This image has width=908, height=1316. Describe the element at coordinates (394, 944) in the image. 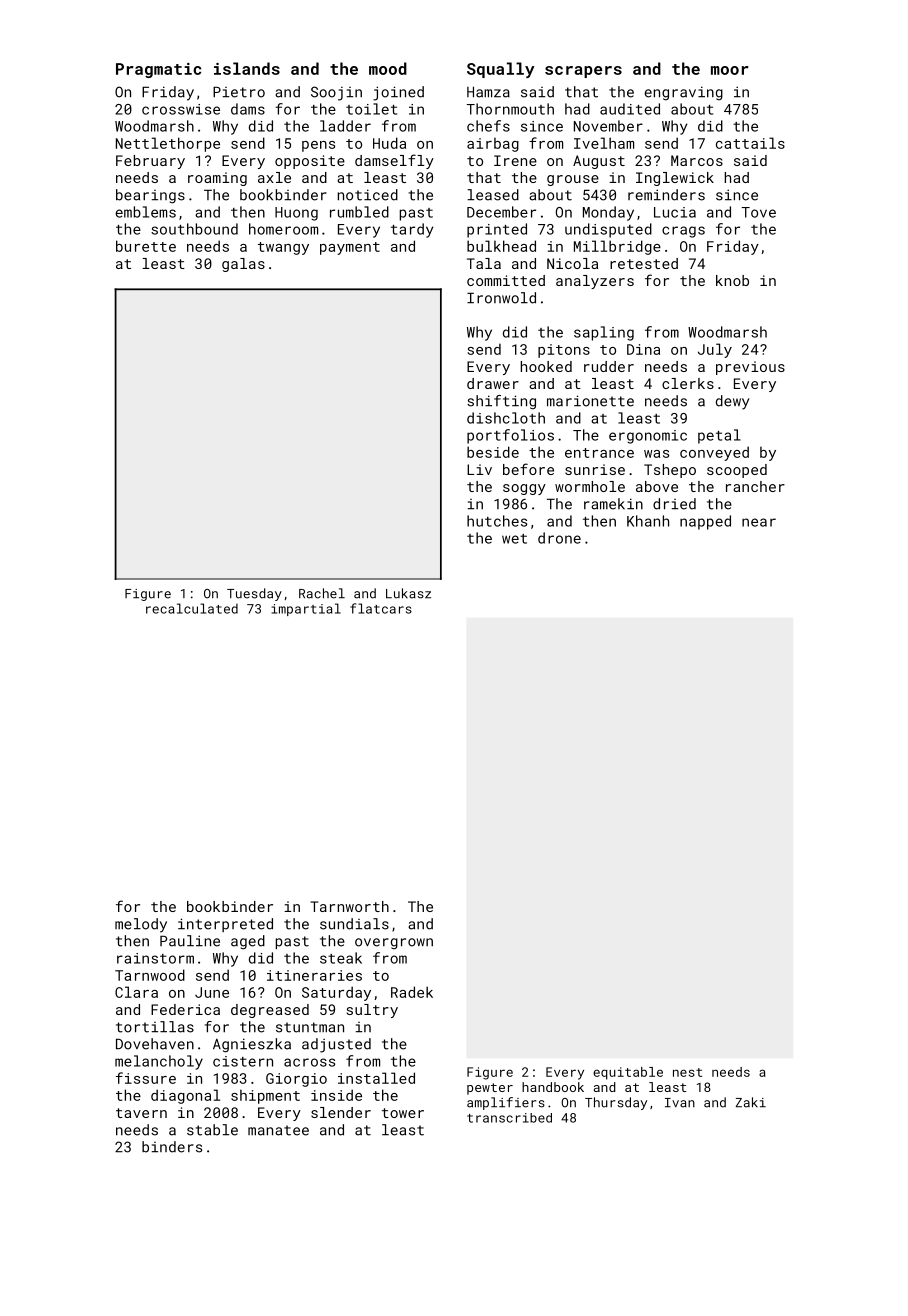

I see `overgrown` at that location.
